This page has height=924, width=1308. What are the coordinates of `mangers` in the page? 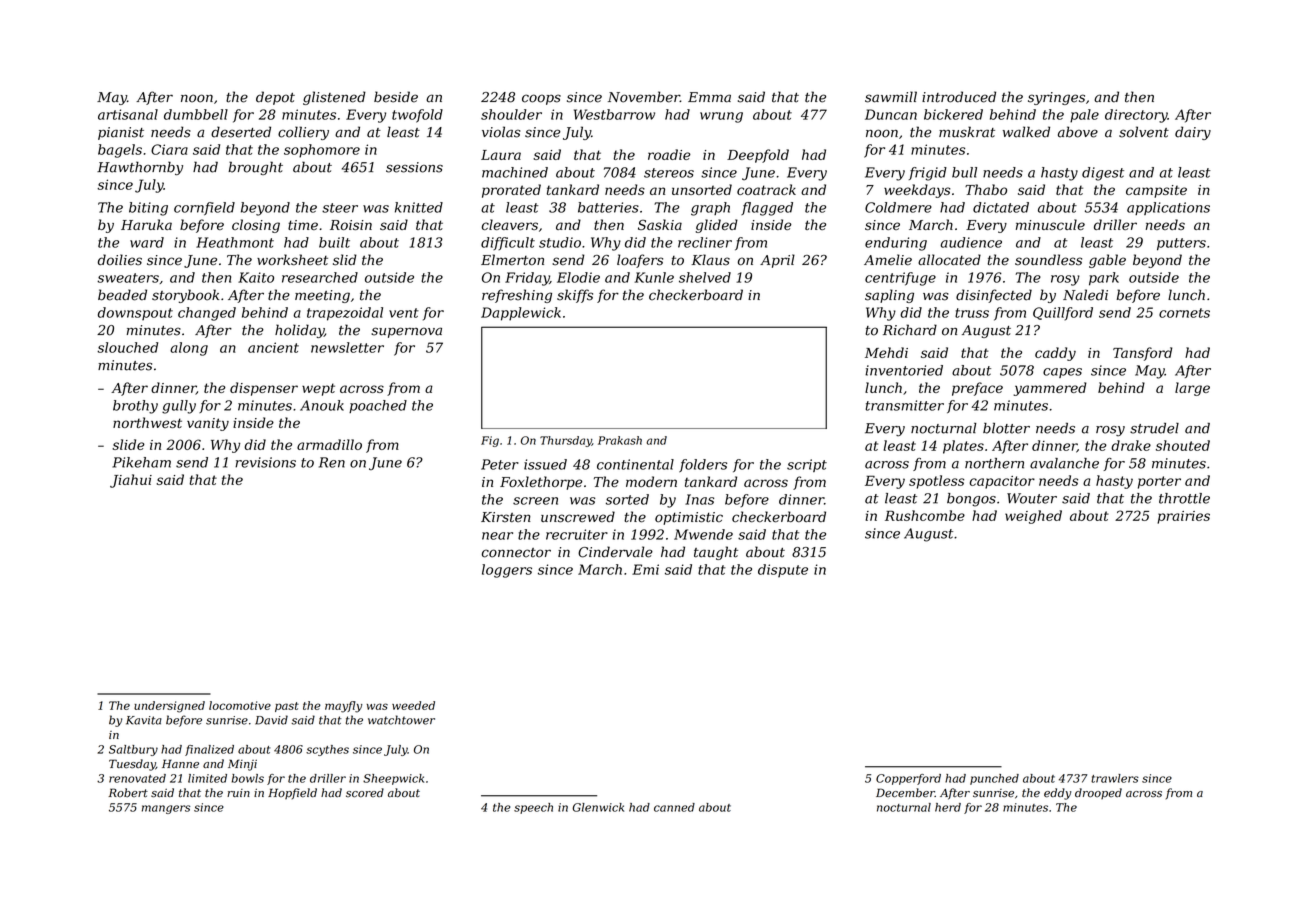 It's located at (166, 809).
